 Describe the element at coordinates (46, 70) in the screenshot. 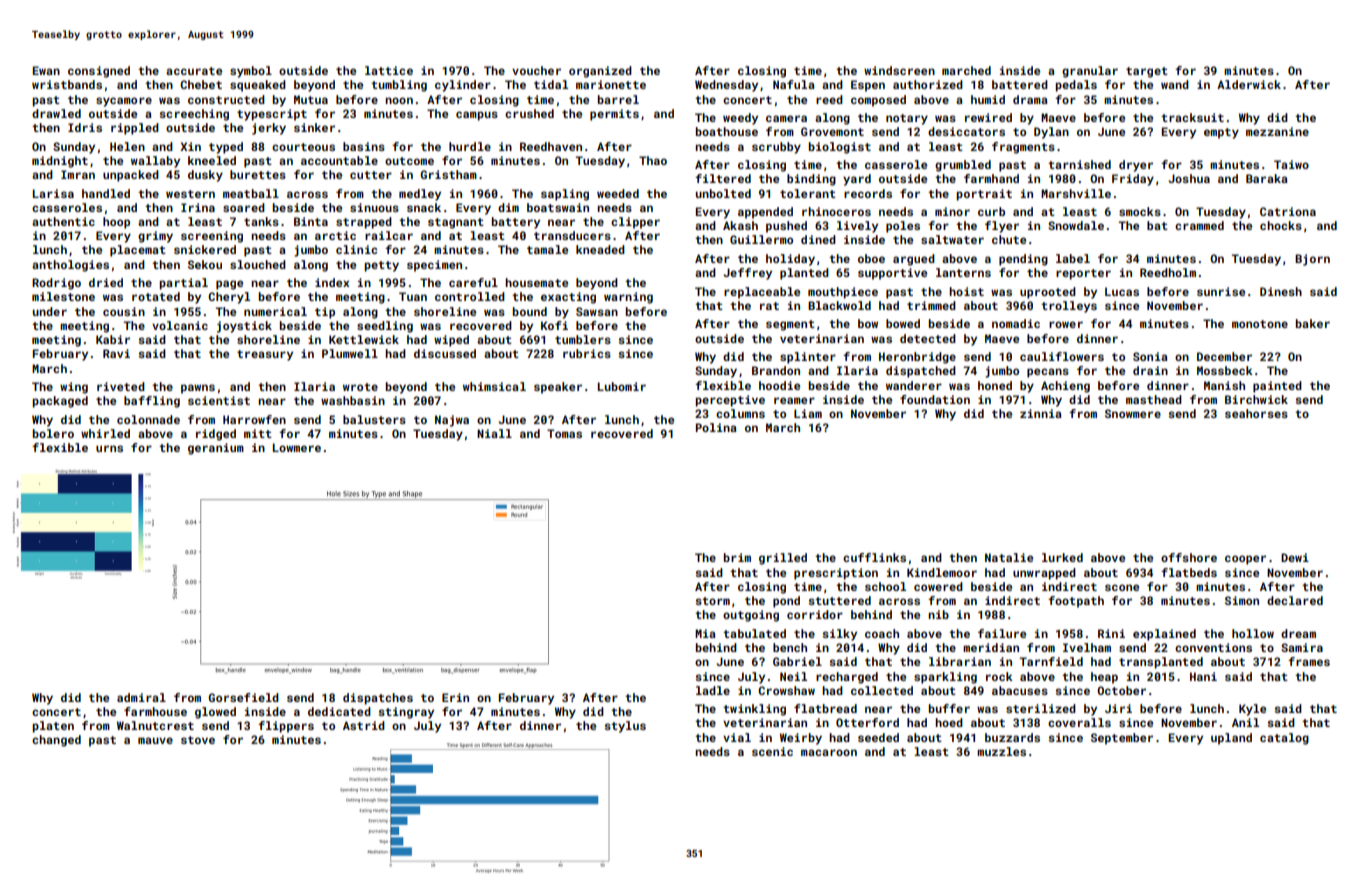

I see `Ewan` at that location.
